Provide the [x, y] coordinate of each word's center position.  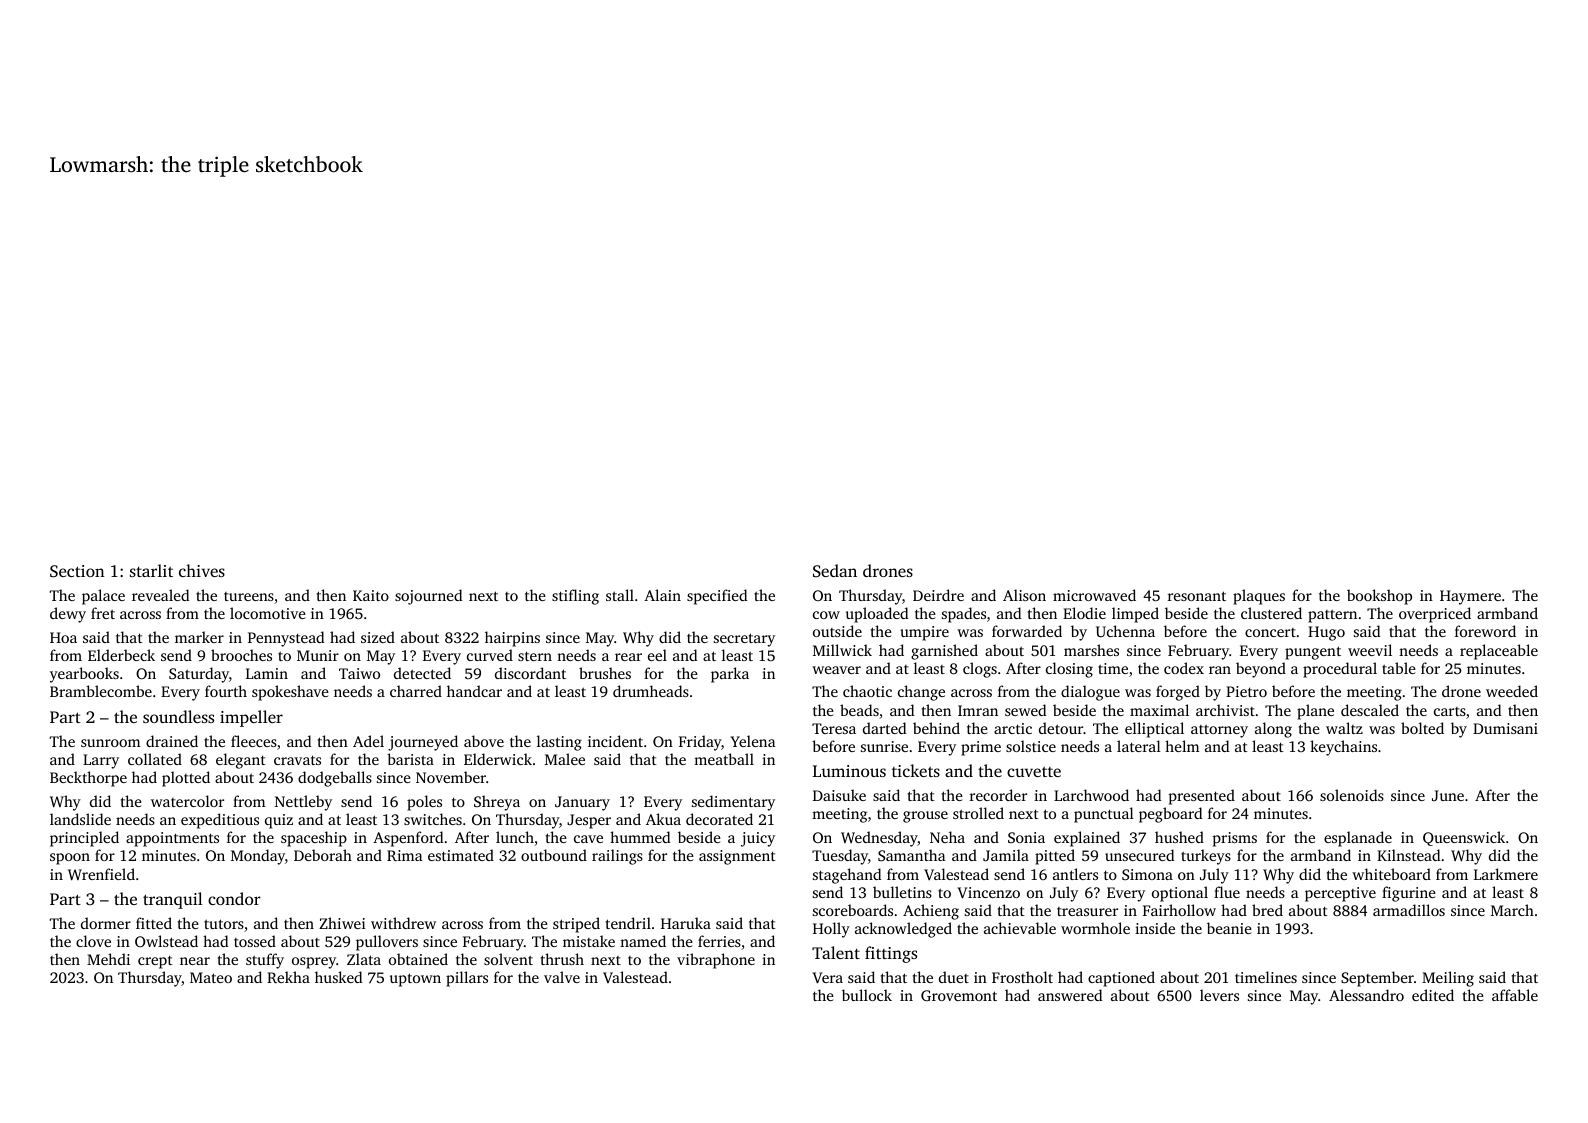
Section [77, 571]
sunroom [110, 743]
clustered [1271, 613]
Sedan [835, 570]
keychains [1343, 748]
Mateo [211, 977]
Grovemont [959, 995]
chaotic [867, 691]
